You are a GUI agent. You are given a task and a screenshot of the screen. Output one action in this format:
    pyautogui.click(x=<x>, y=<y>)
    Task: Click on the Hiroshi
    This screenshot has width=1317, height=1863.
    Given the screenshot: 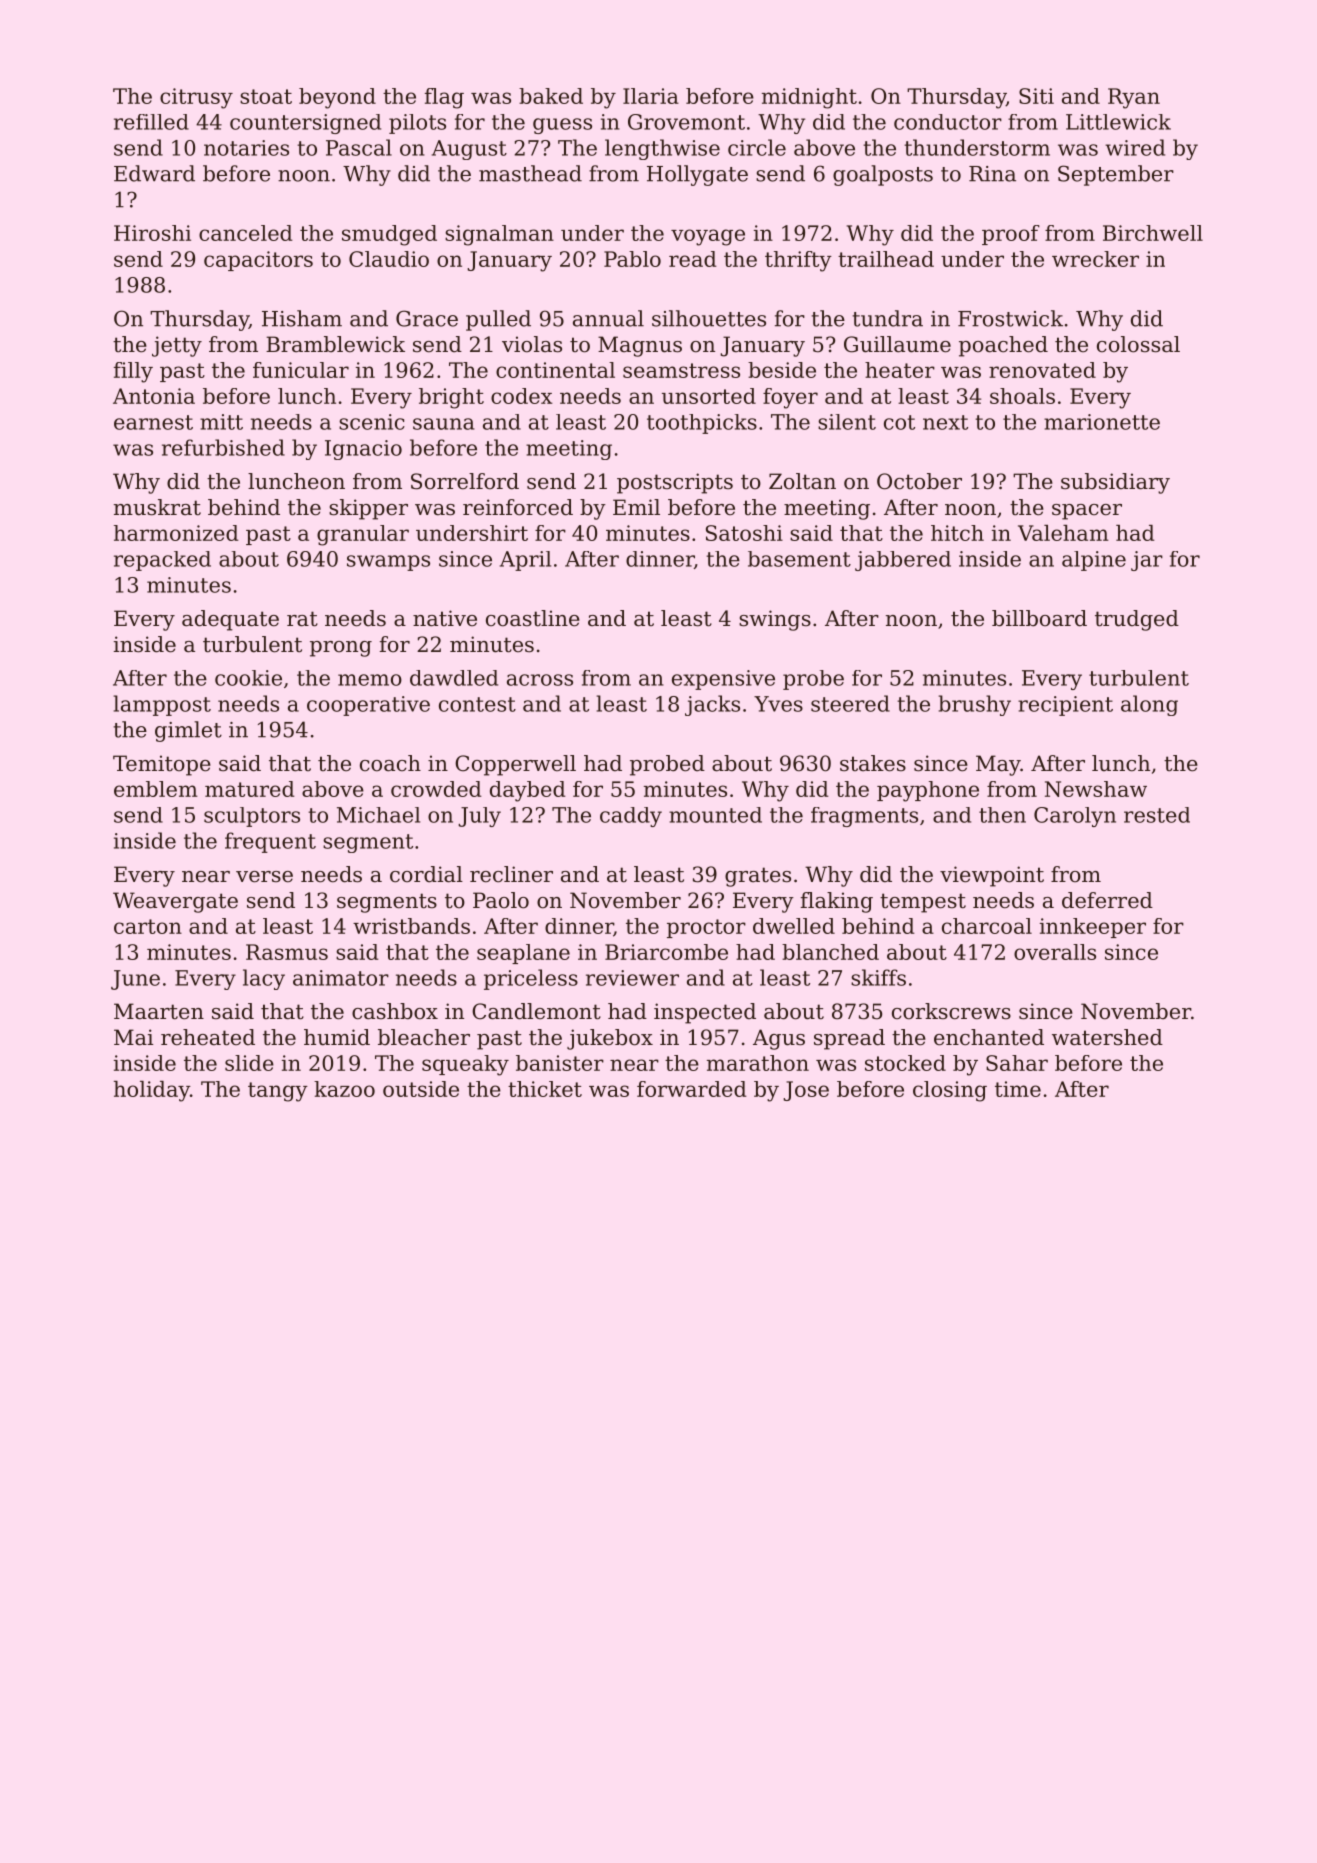 What is the action you would take?
    pyautogui.click(x=152, y=233)
